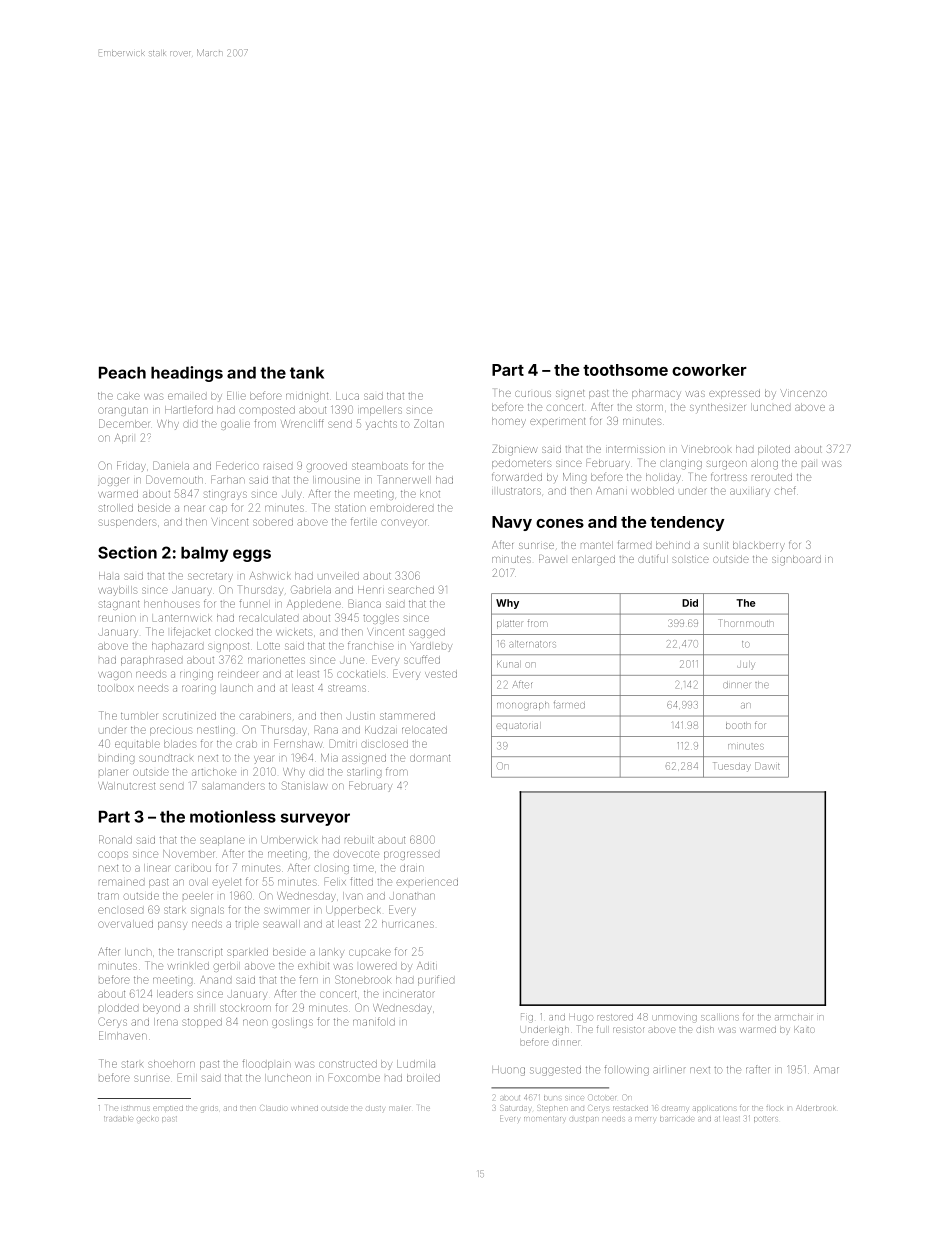 The height and width of the document is (1233, 952). Describe the element at coordinates (127, 552) in the document. I see `Section` at that location.
